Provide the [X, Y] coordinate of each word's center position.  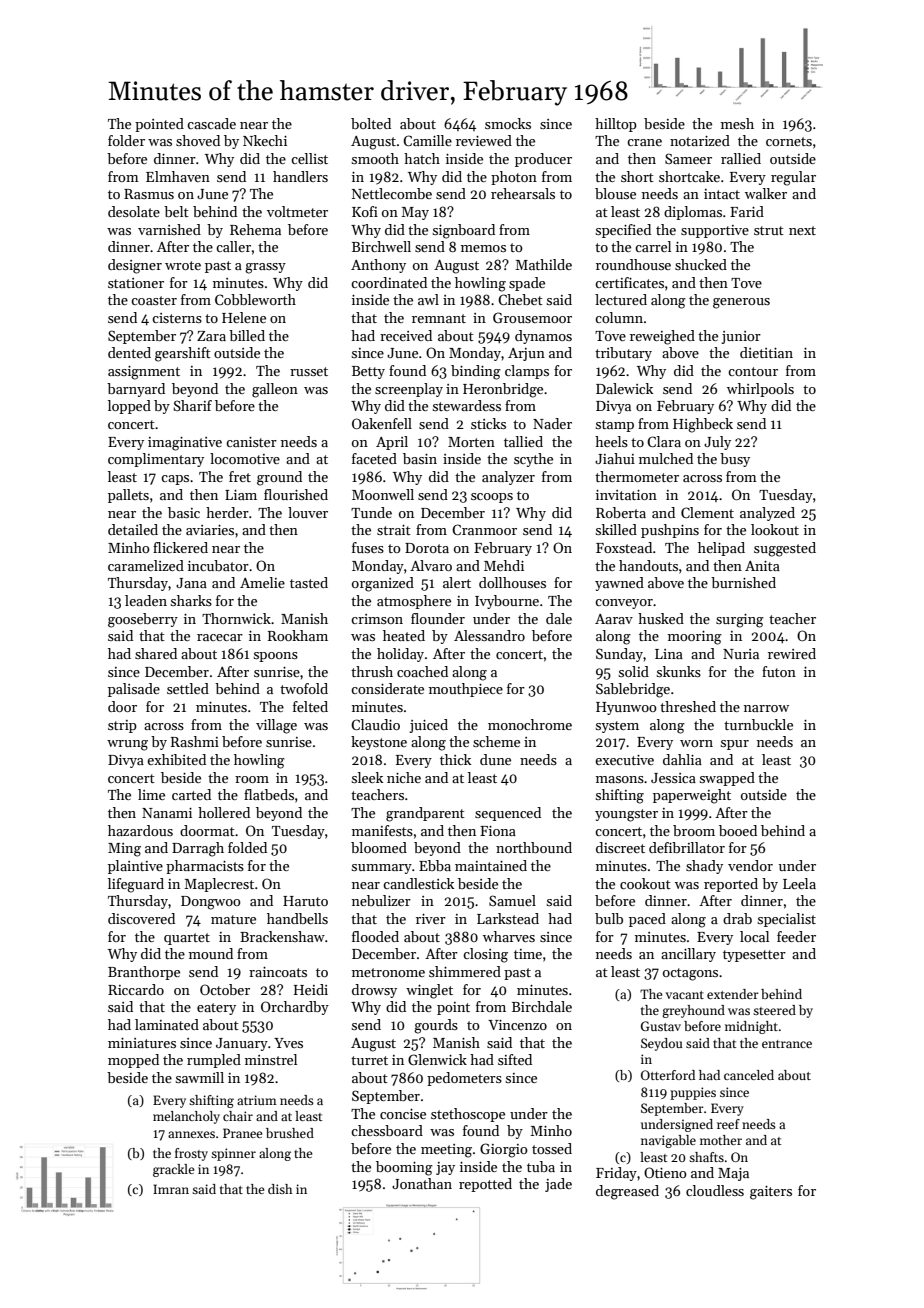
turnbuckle [758, 724]
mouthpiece [466, 690]
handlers [300, 176]
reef [728, 1124]
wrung [127, 745]
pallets [128, 496]
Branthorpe [144, 973]
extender [733, 994]
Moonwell [383, 494]
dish [280, 1189]
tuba [541, 1166]
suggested [785, 549]
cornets [789, 141]
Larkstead [508, 918]
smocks [508, 123]
